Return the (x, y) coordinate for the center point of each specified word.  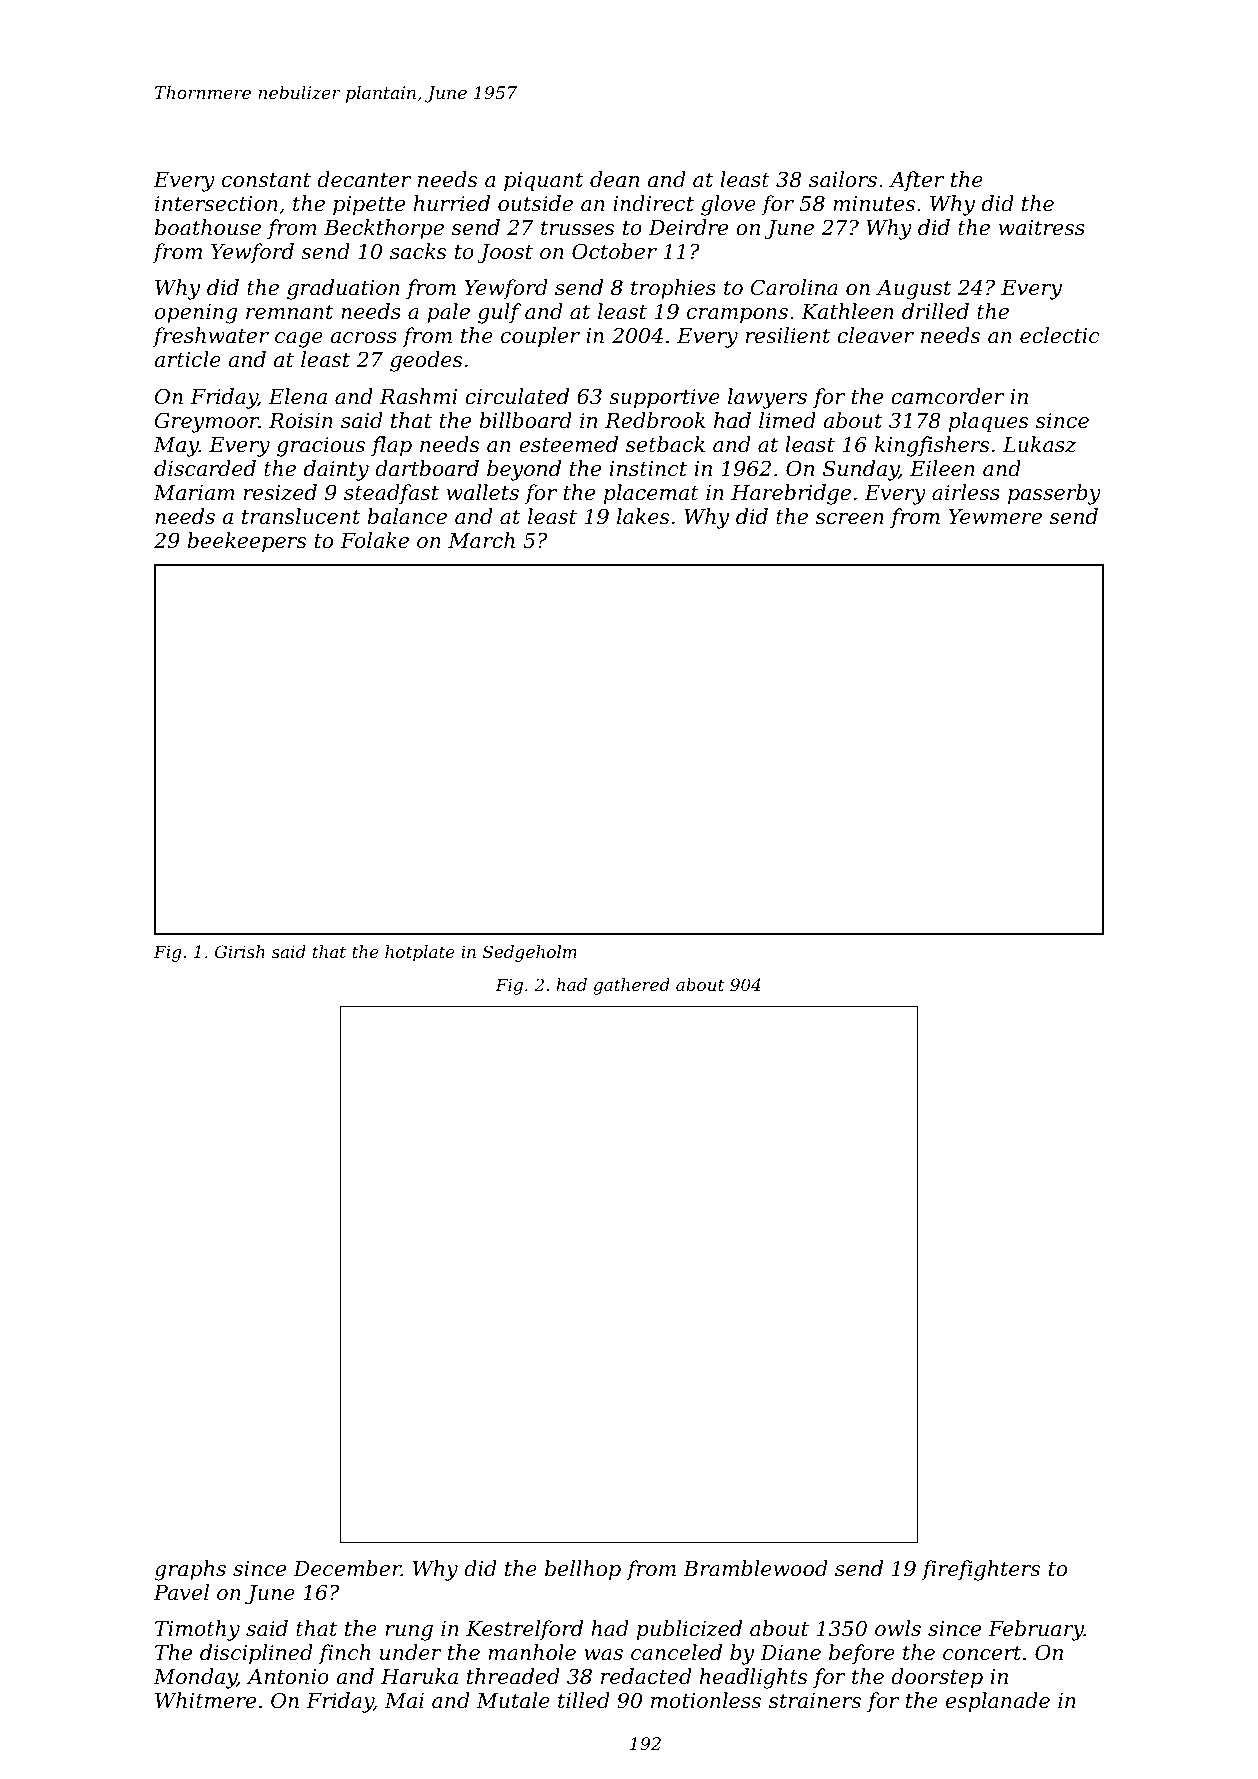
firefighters (981, 1570)
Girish (240, 951)
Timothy (197, 1630)
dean (614, 179)
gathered (631, 986)
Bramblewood (755, 1568)
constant (266, 180)
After (916, 181)
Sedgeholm (530, 953)
